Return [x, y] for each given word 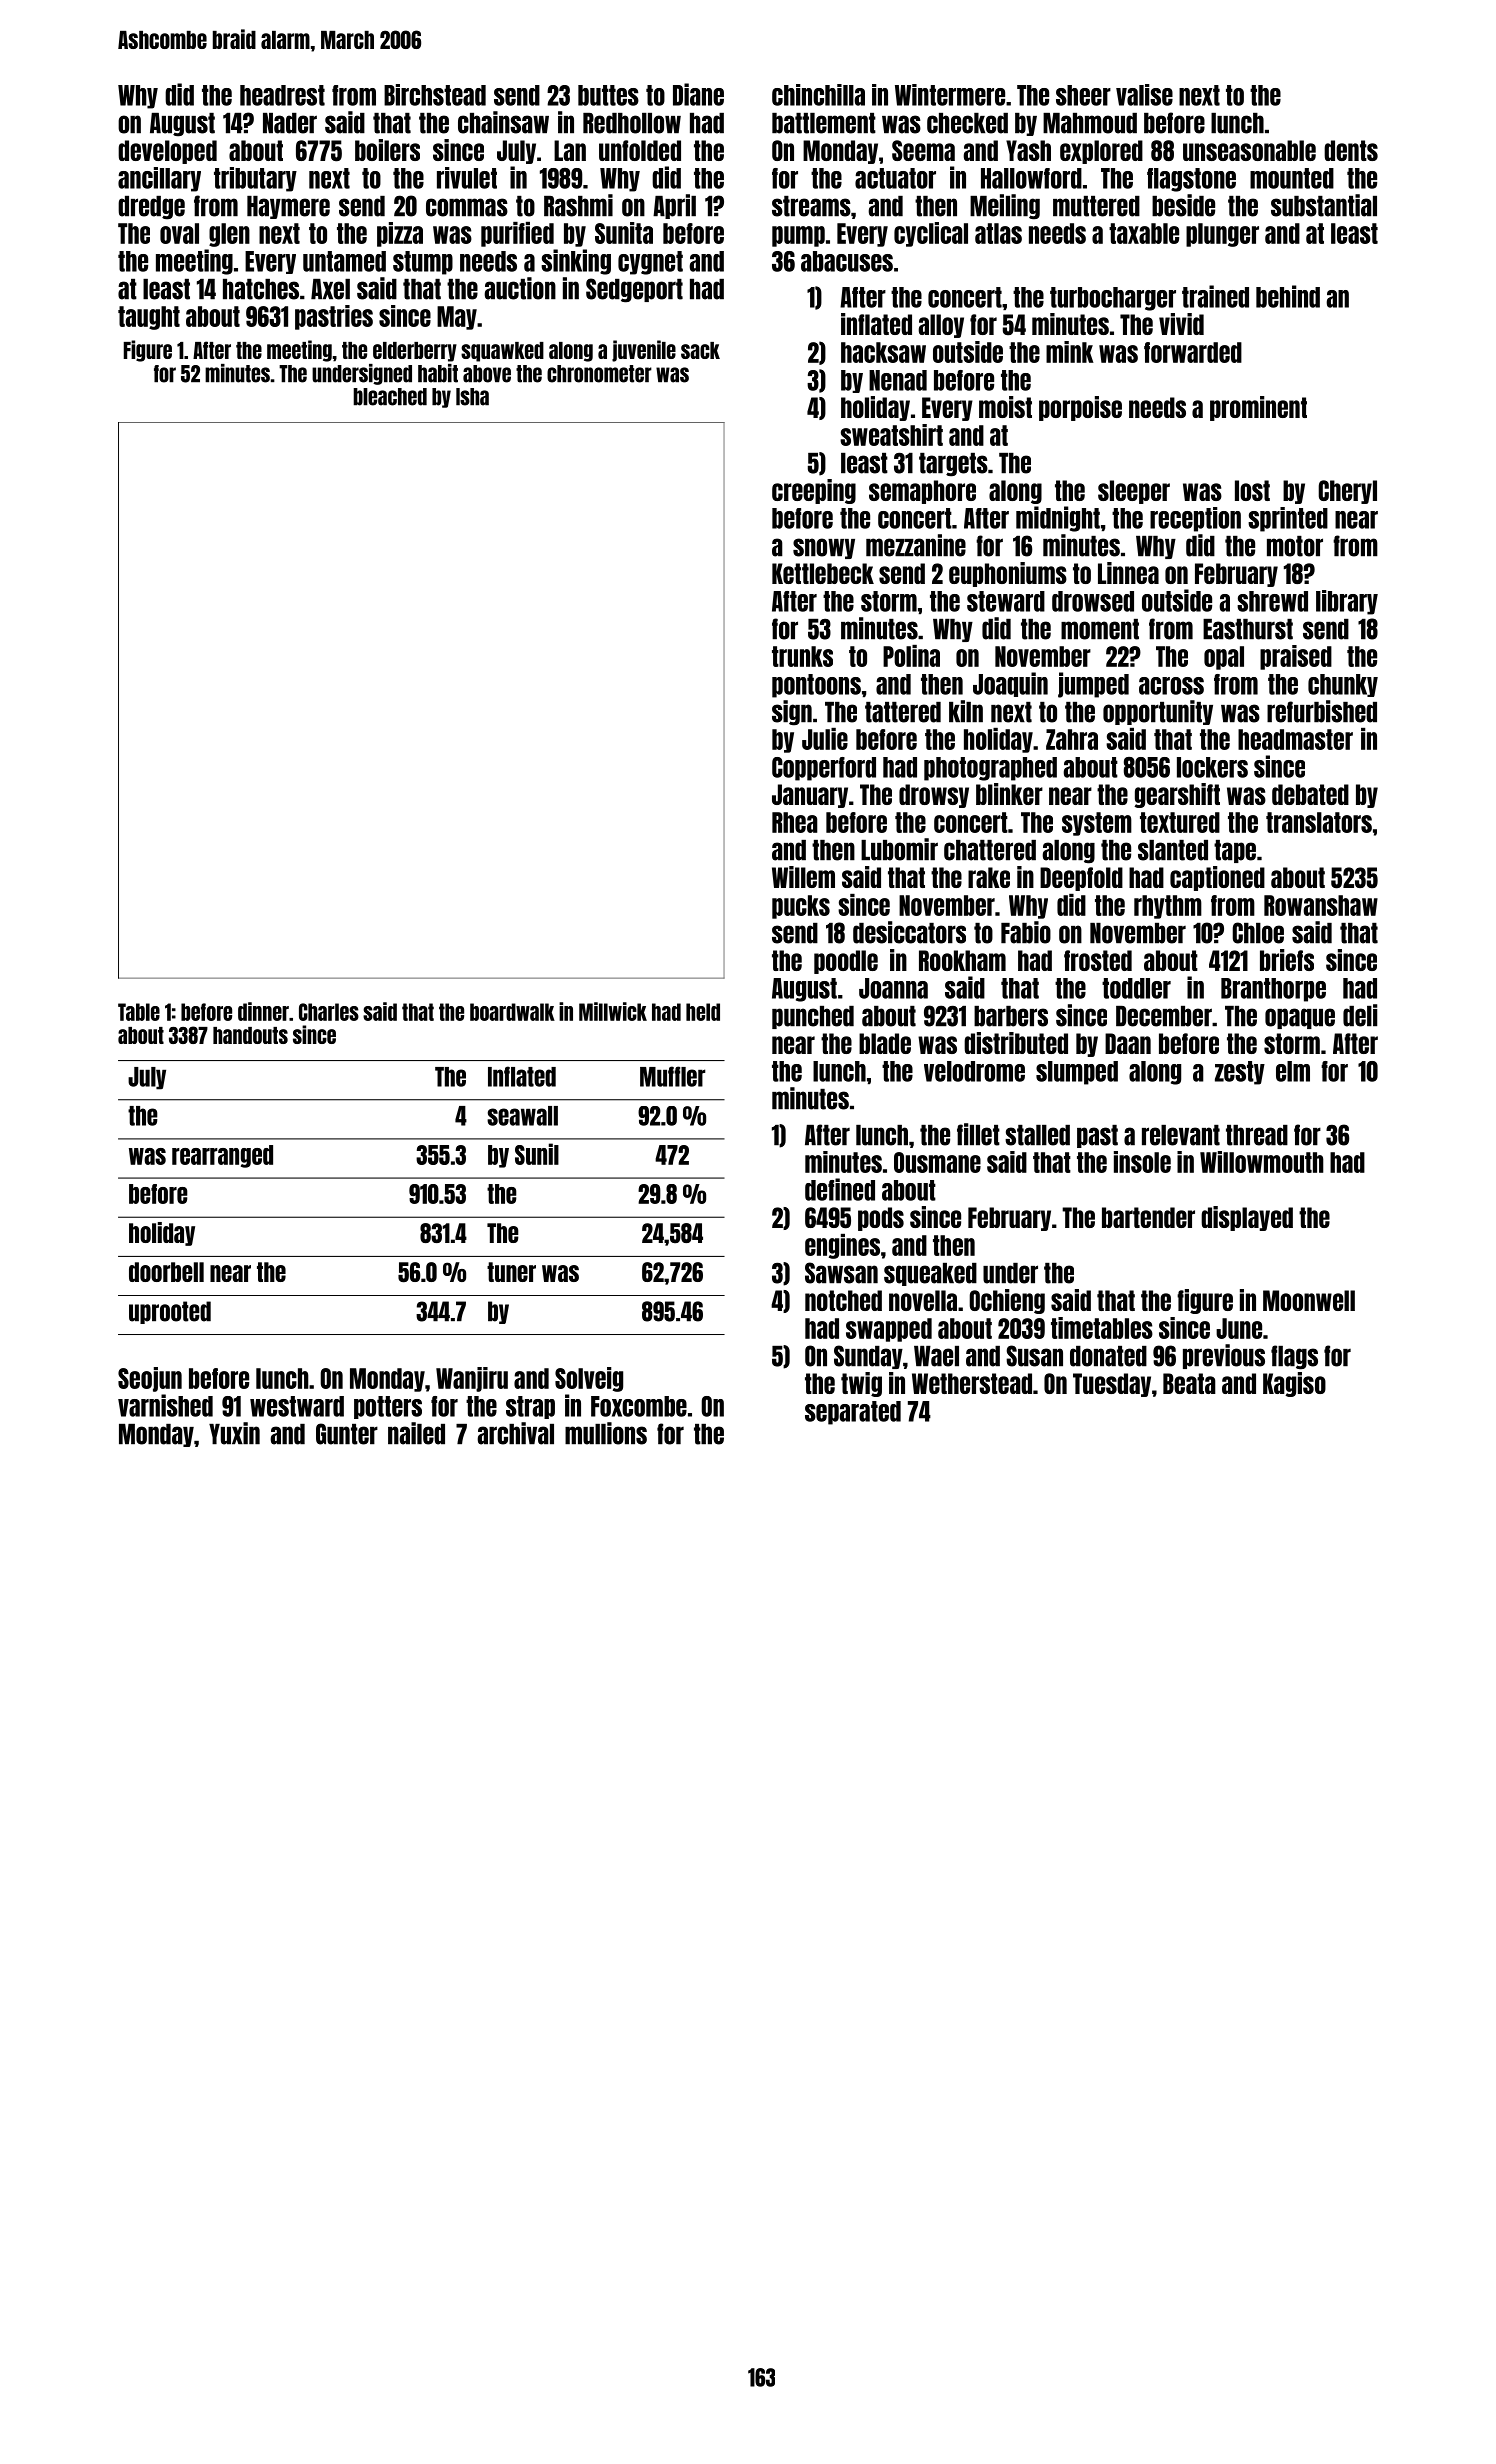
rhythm [1168, 907]
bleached [390, 397]
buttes [608, 95]
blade [885, 1043]
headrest [282, 95]
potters [388, 1407]
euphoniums [1008, 574]
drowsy [934, 796]
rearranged [222, 1156]
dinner [263, 1011]
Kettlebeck [823, 573]
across [1171, 686]
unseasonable [1249, 150]
